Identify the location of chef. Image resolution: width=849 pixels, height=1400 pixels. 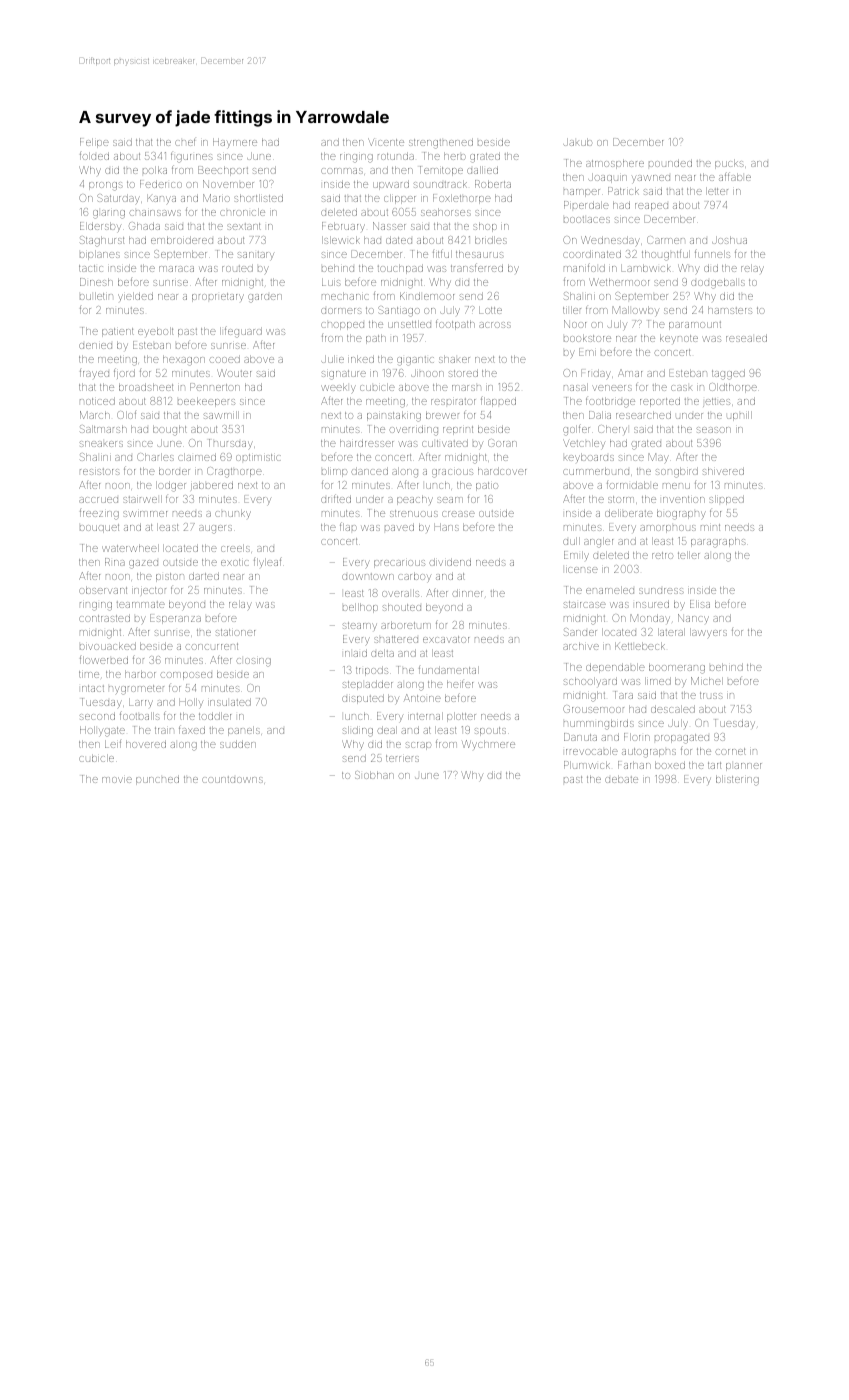
(185, 142).
